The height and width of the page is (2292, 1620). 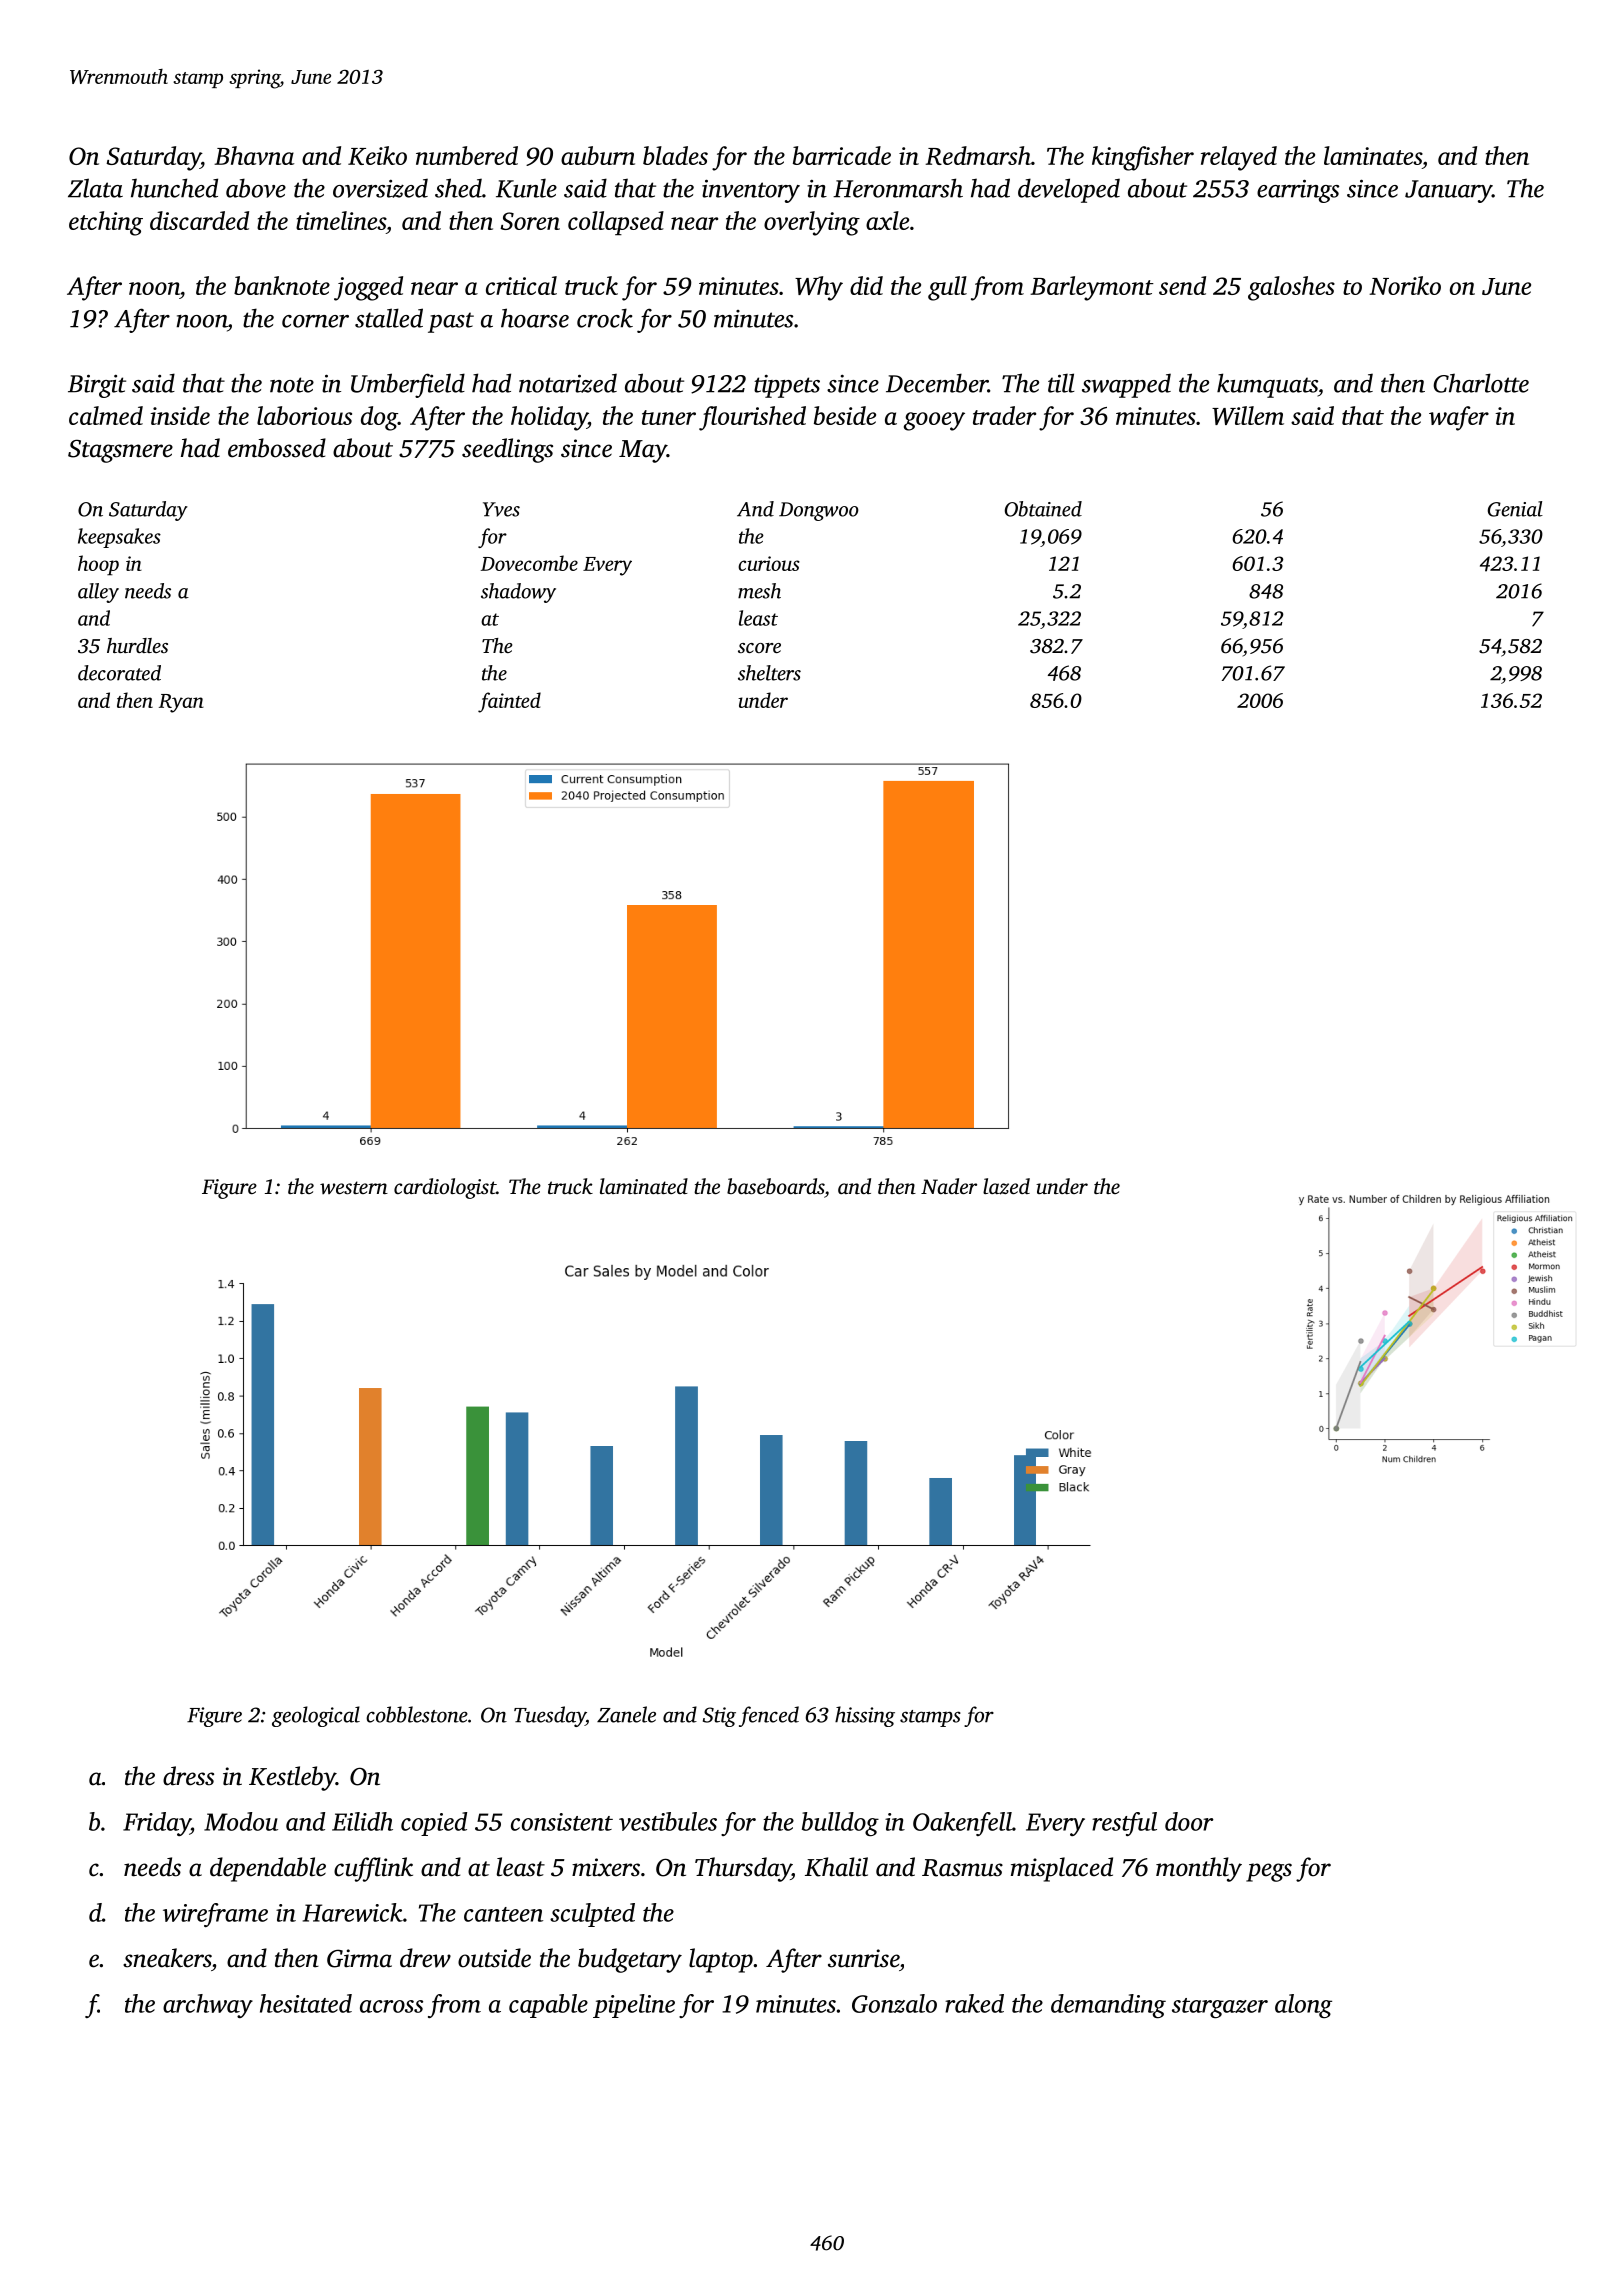 I want to click on geological, so click(x=316, y=1716).
